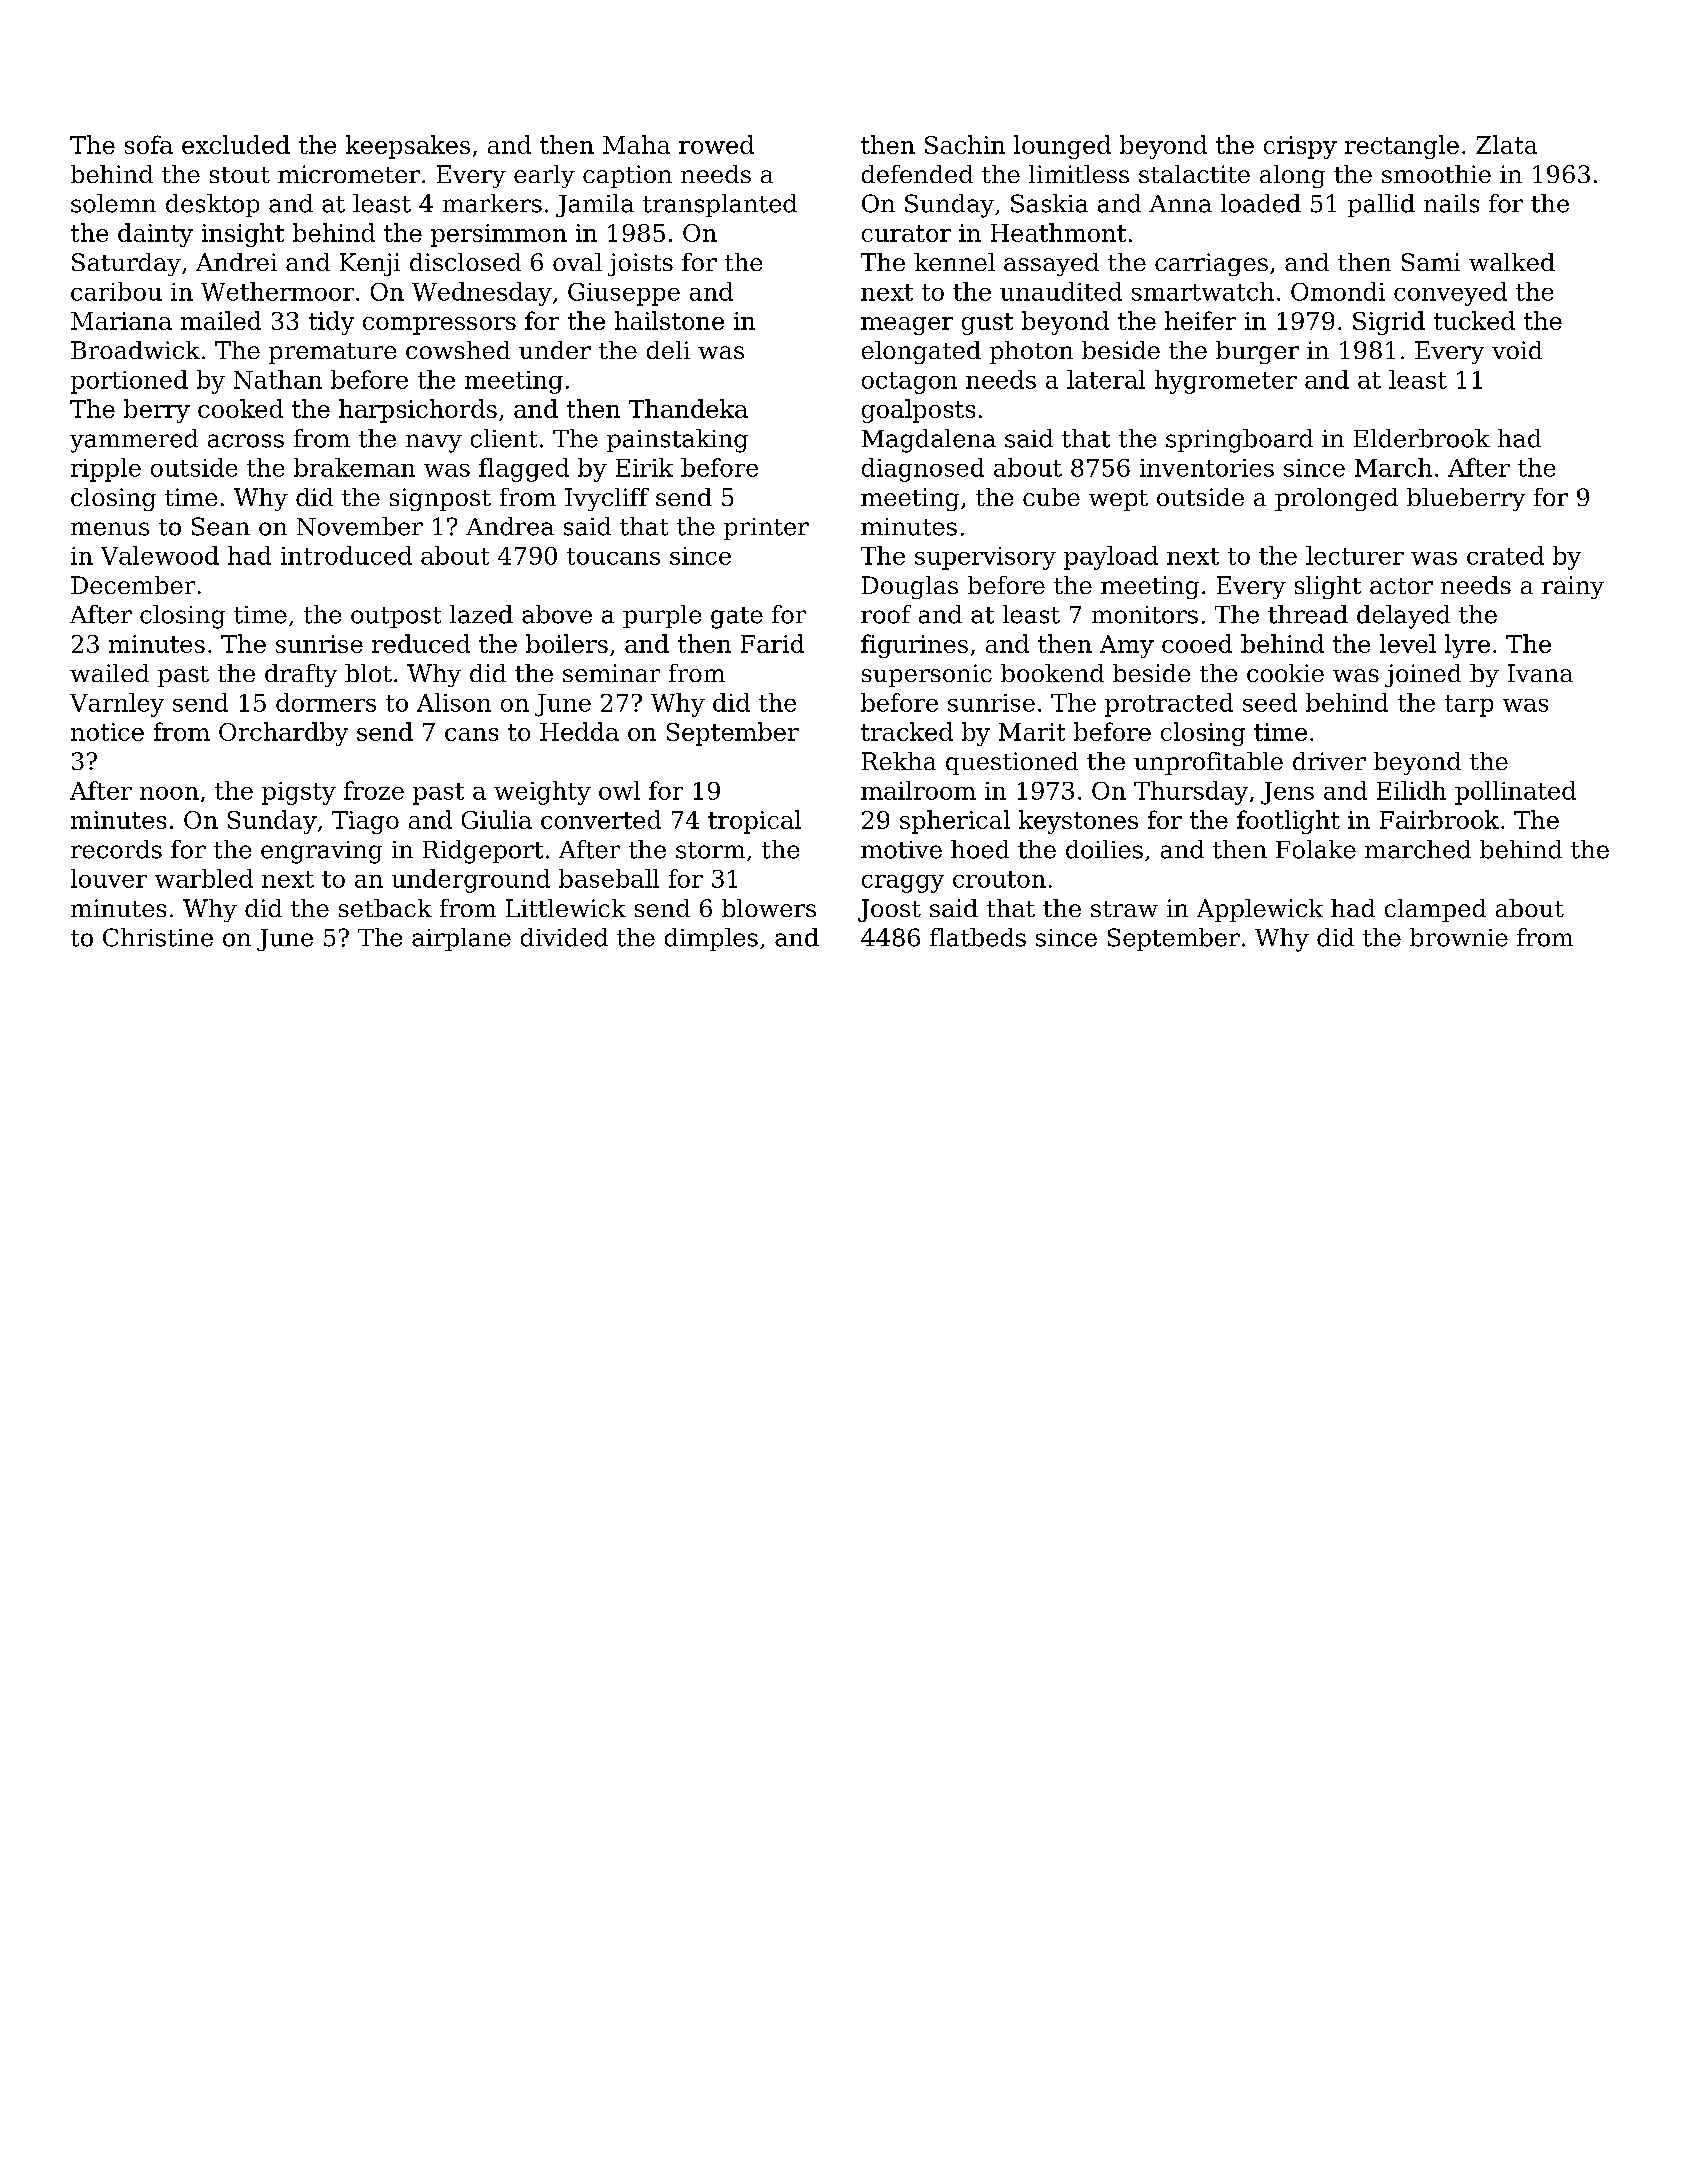 This screenshot has width=1683, height=2178. What do you see at coordinates (899, 761) in the screenshot?
I see `Rekha` at bounding box center [899, 761].
